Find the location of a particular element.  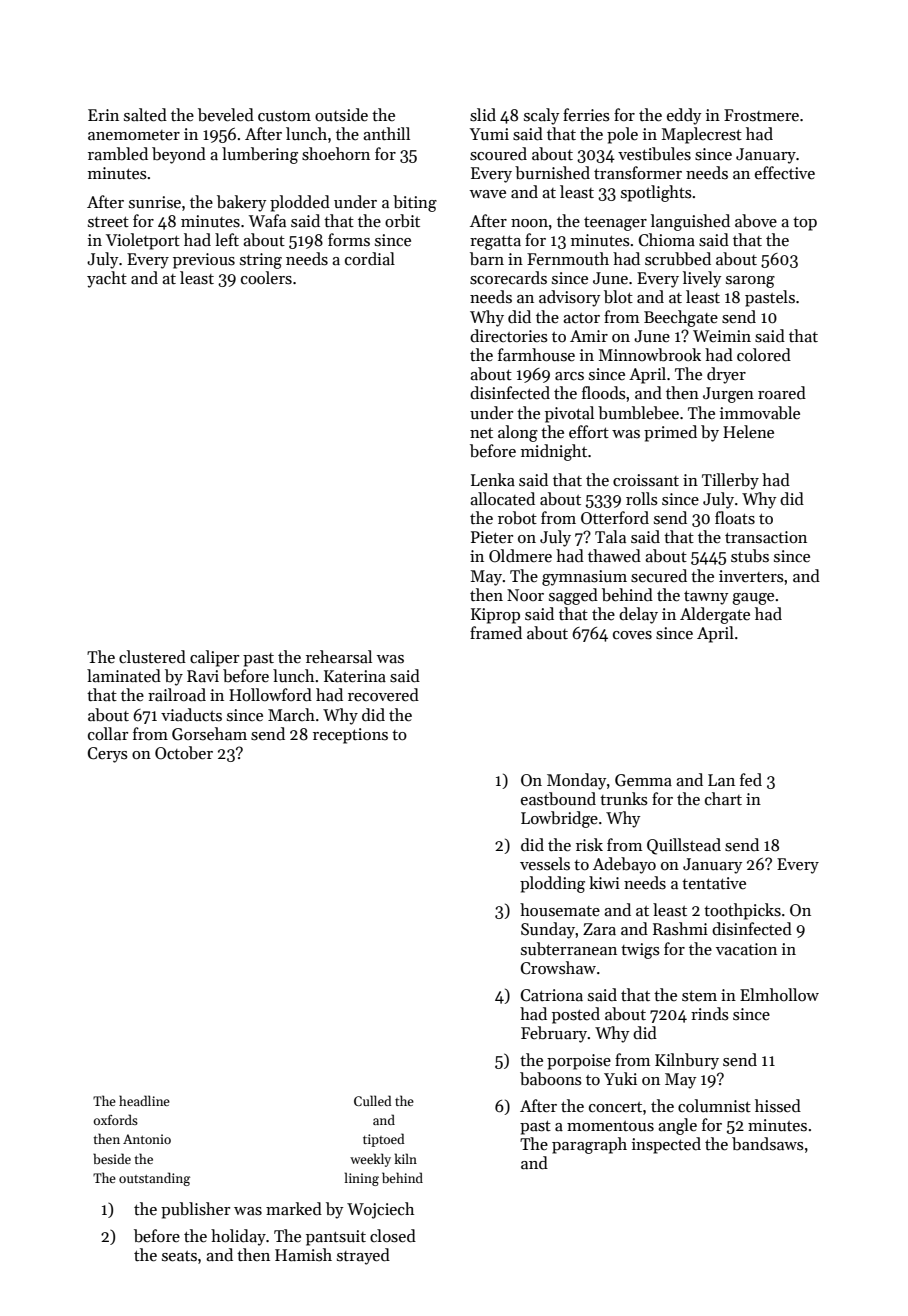

seats is located at coordinates (179, 1256).
